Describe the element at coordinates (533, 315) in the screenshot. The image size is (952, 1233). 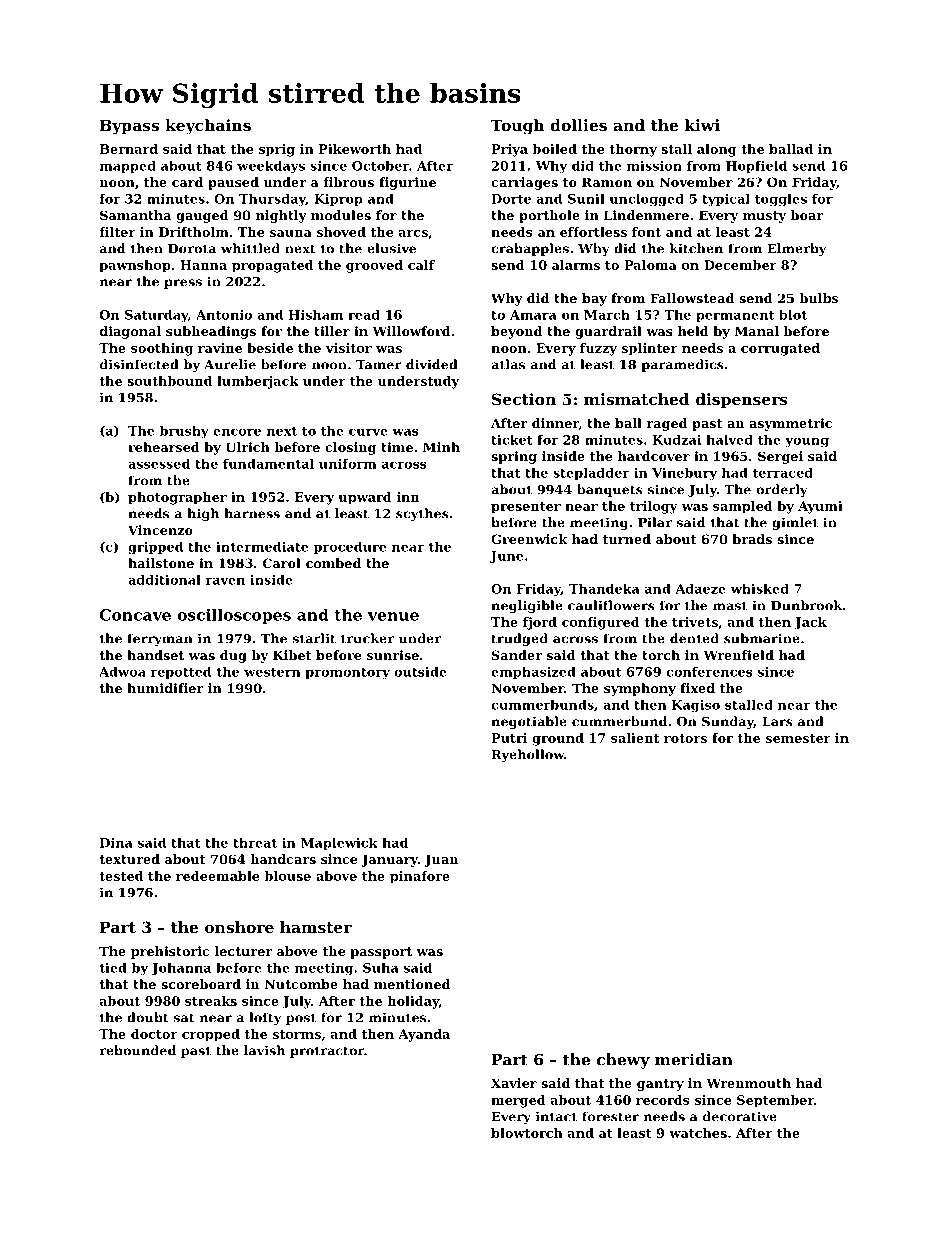
I see `Amara` at that location.
